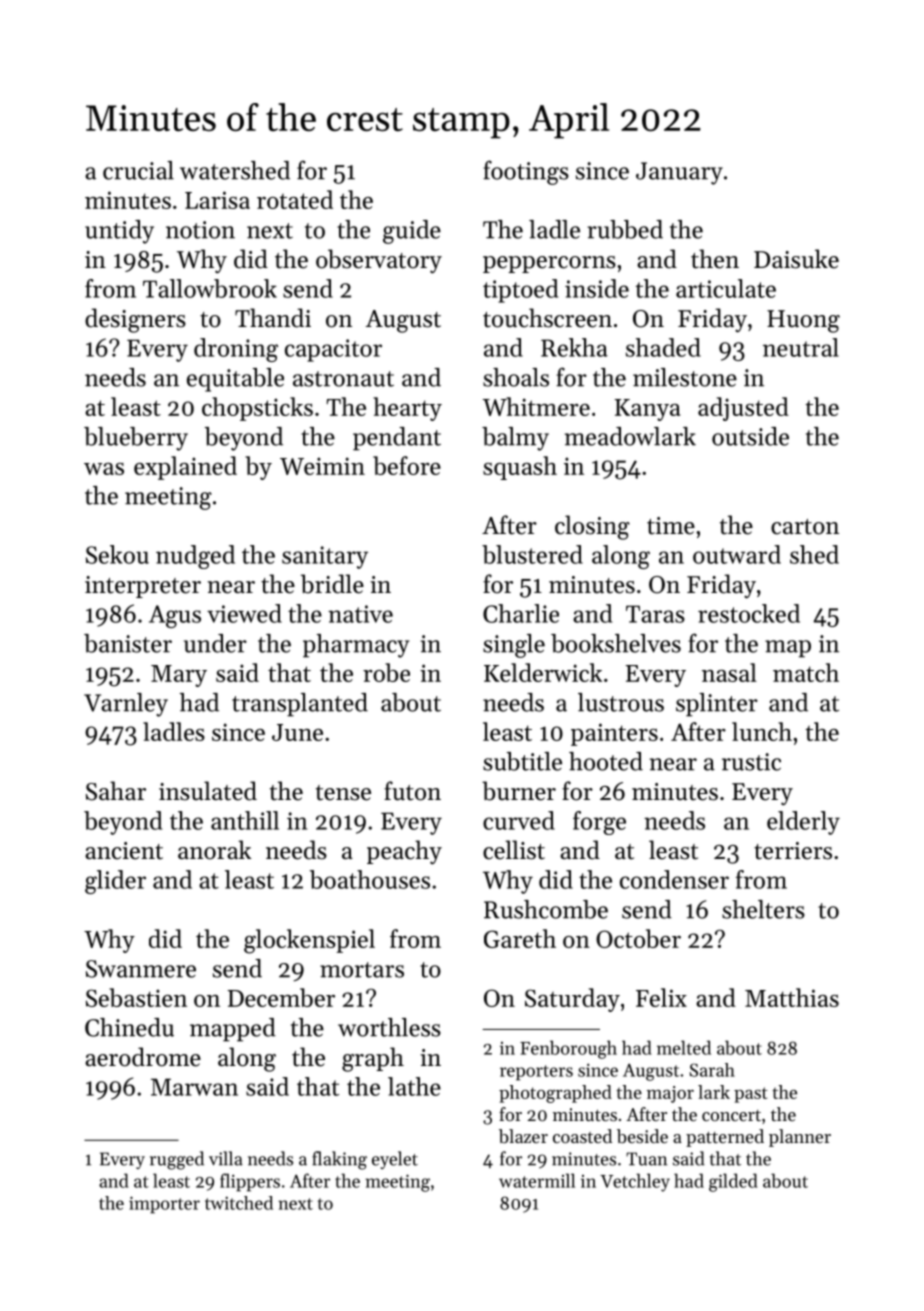 The height and width of the image is (1311, 924). I want to click on Weimin, so click(322, 466).
